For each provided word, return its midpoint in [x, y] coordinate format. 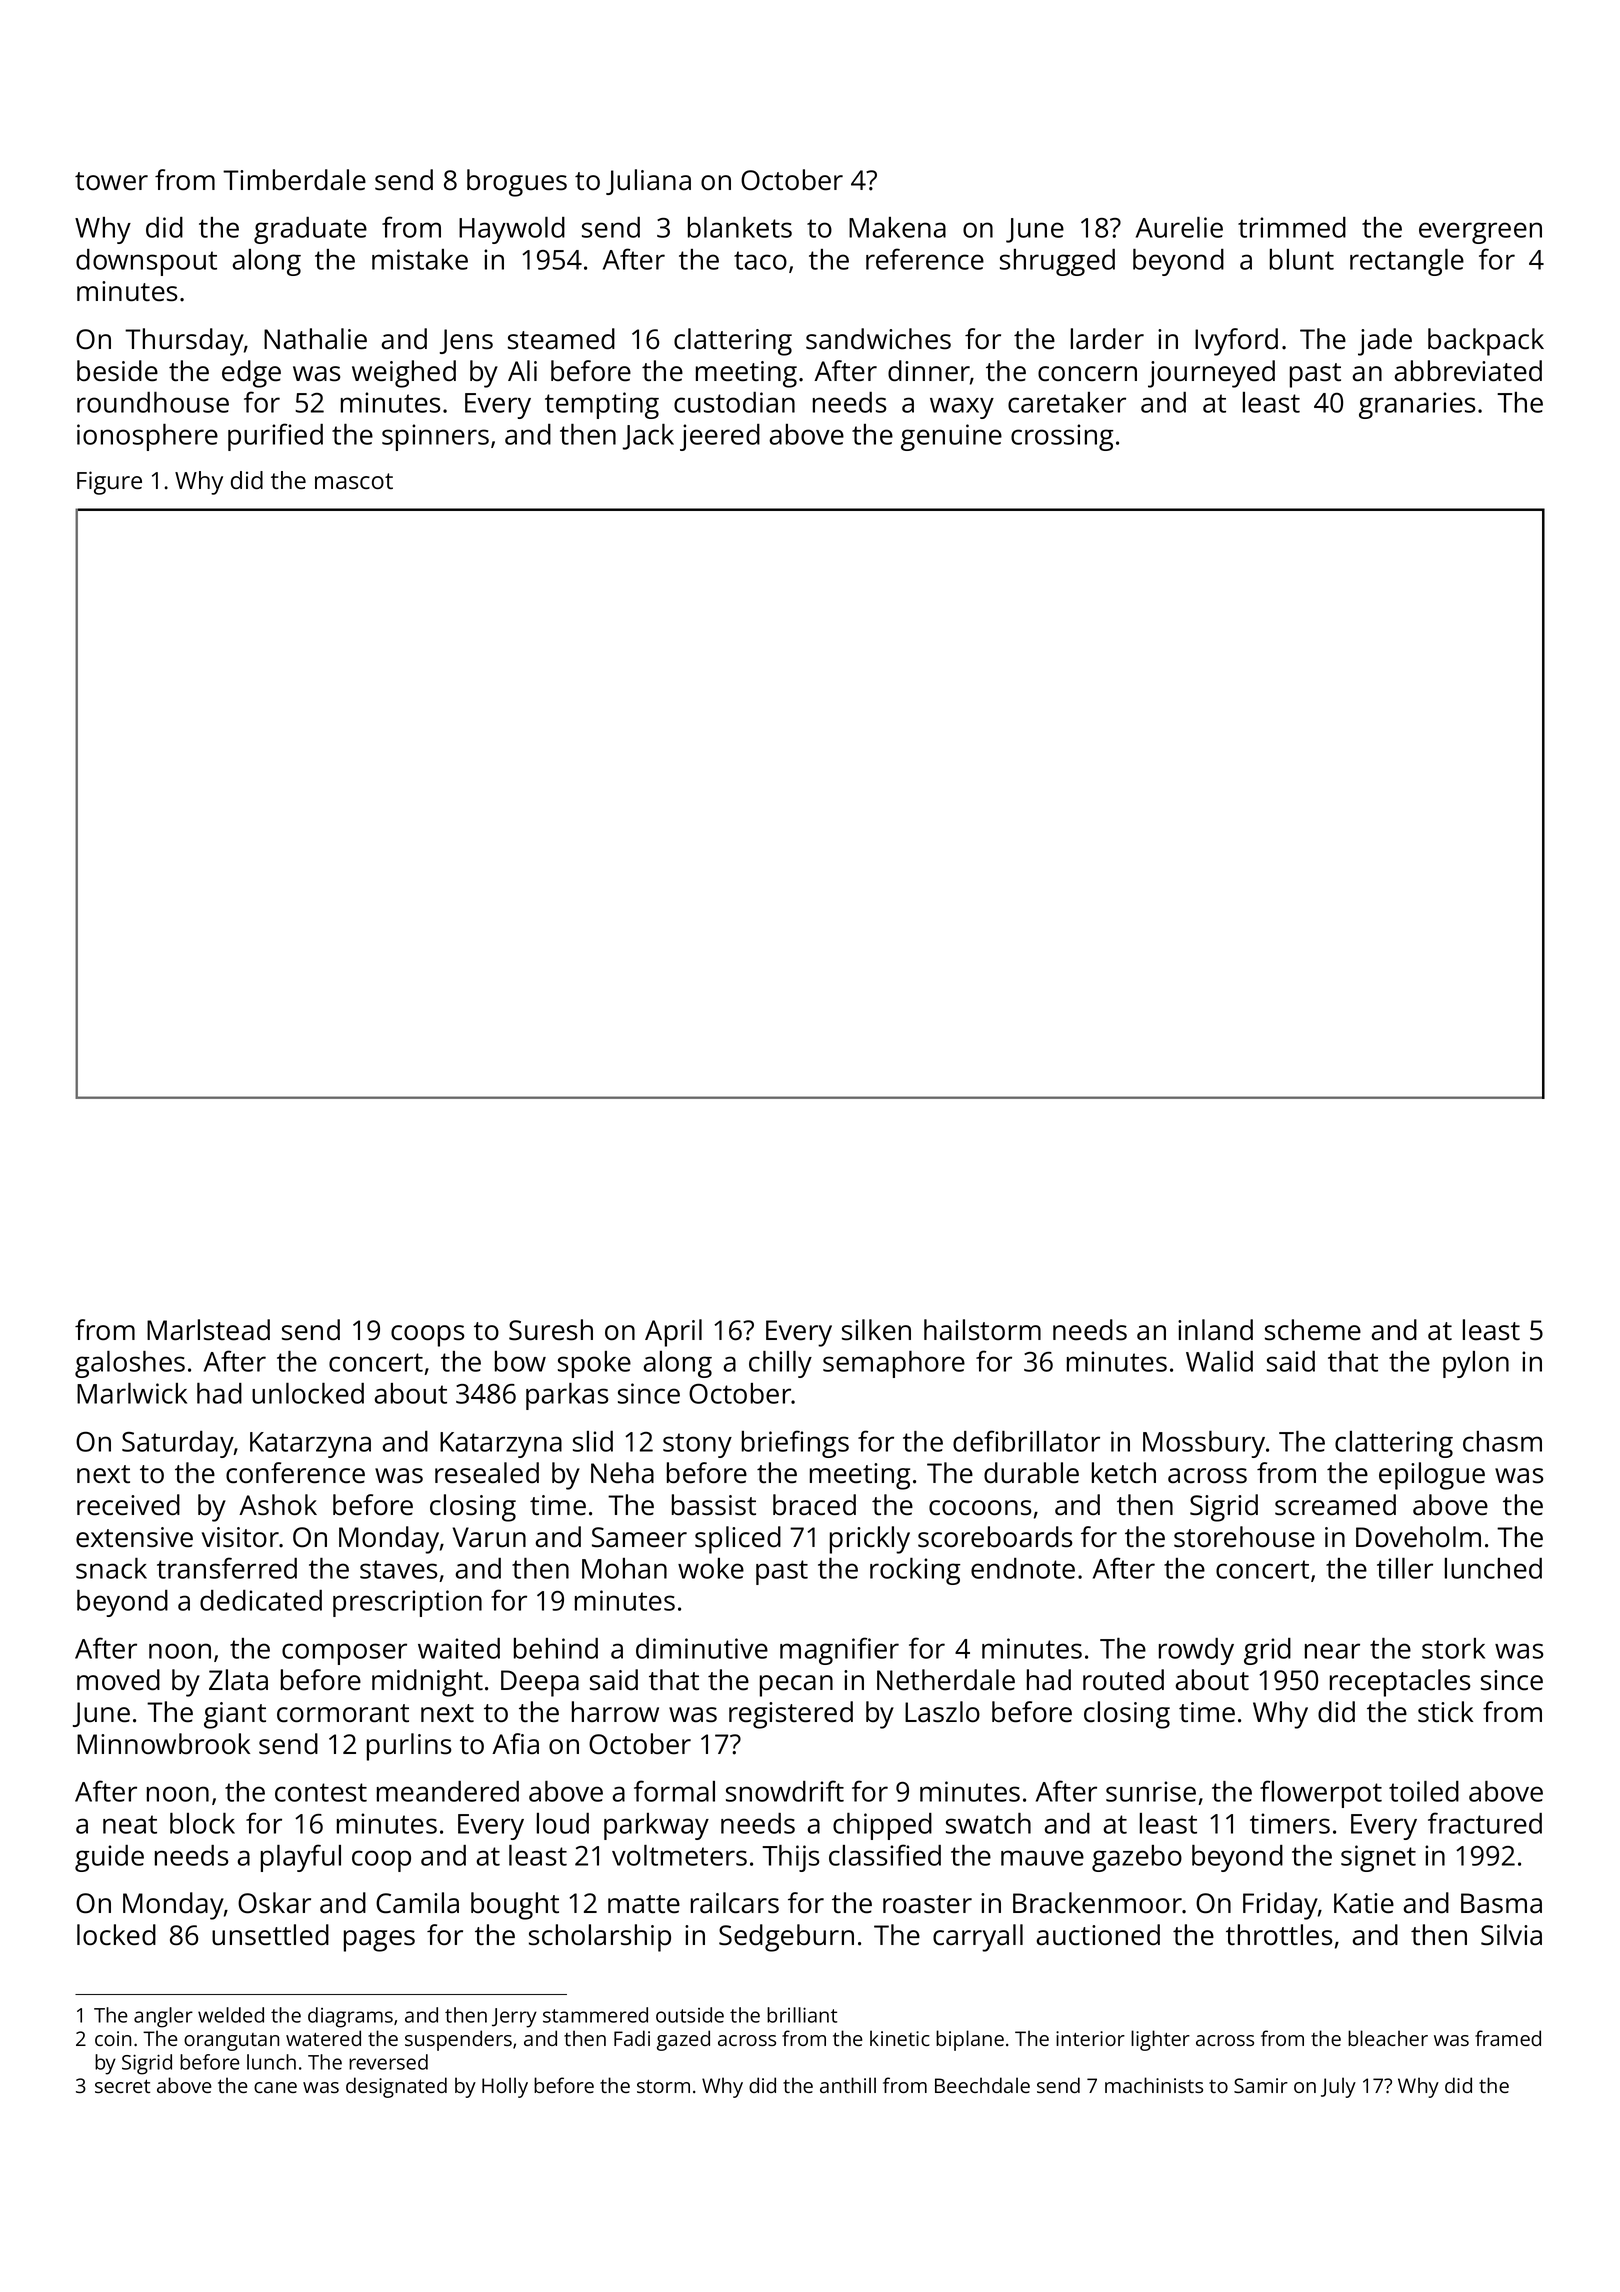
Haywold [512, 230]
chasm [1502, 1441]
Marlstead [208, 1330]
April [673, 1333]
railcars [735, 1903]
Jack [648, 437]
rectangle [1407, 262]
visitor [240, 1537]
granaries [1417, 405]
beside [117, 371]
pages [379, 1941]
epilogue [1432, 1476]
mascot [354, 481]
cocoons [980, 1508]
